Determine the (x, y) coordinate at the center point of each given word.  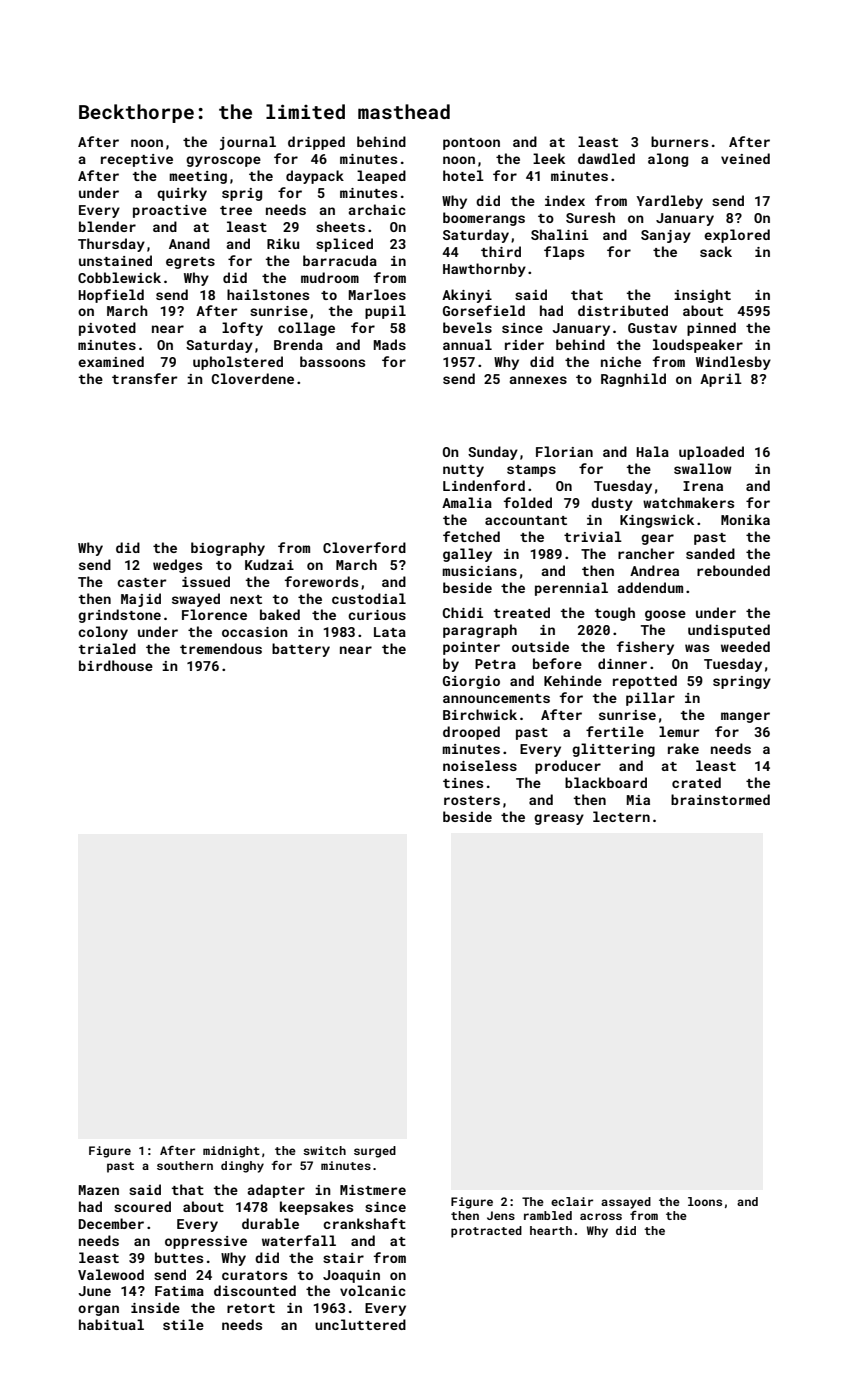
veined (745, 158)
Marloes (377, 294)
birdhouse (116, 665)
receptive (137, 160)
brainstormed (720, 799)
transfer (144, 378)
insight (702, 296)
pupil (385, 312)
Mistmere (373, 1190)
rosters (472, 800)
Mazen (99, 1190)
